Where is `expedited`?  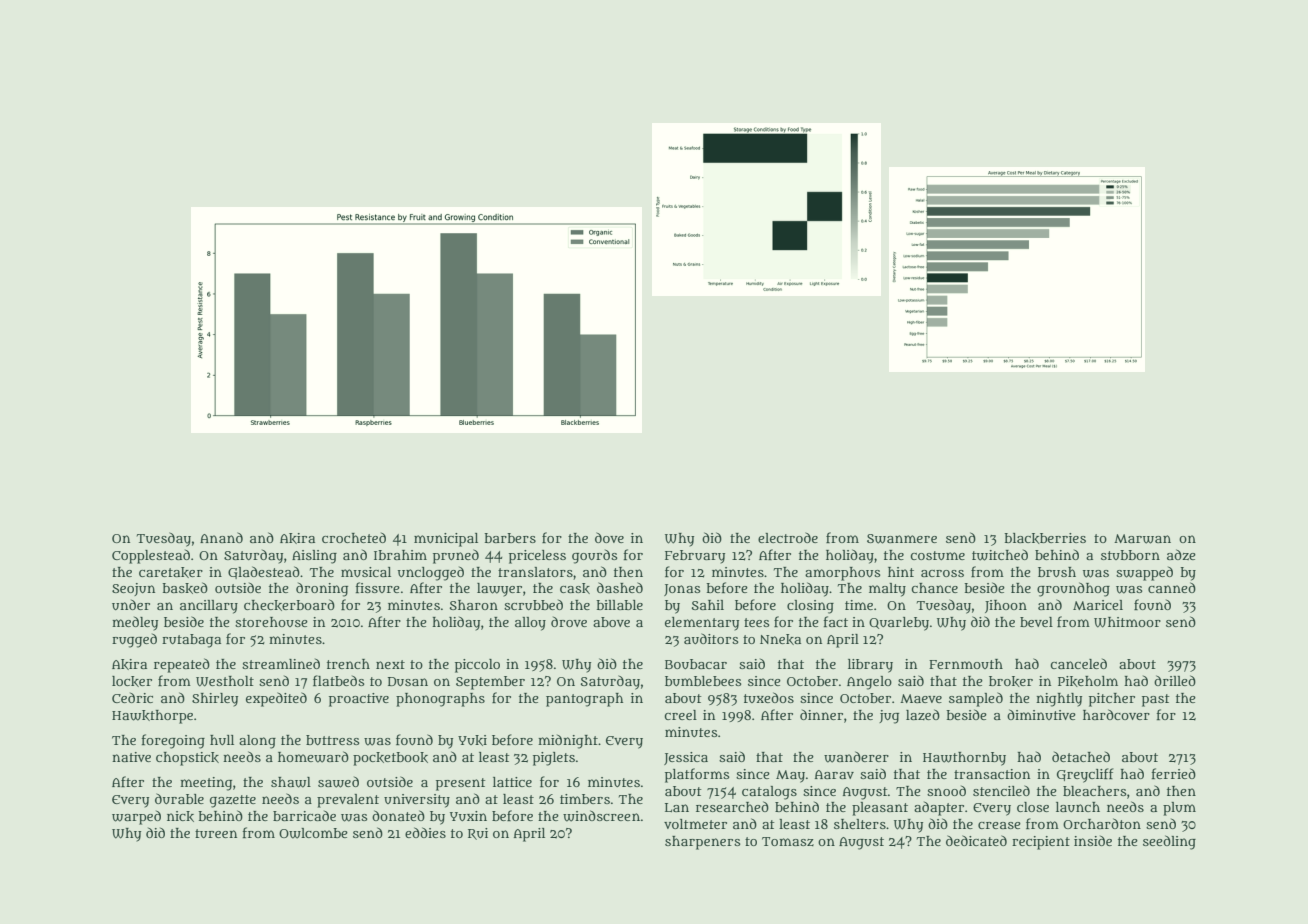
expedited is located at coordinates (276, 699).
